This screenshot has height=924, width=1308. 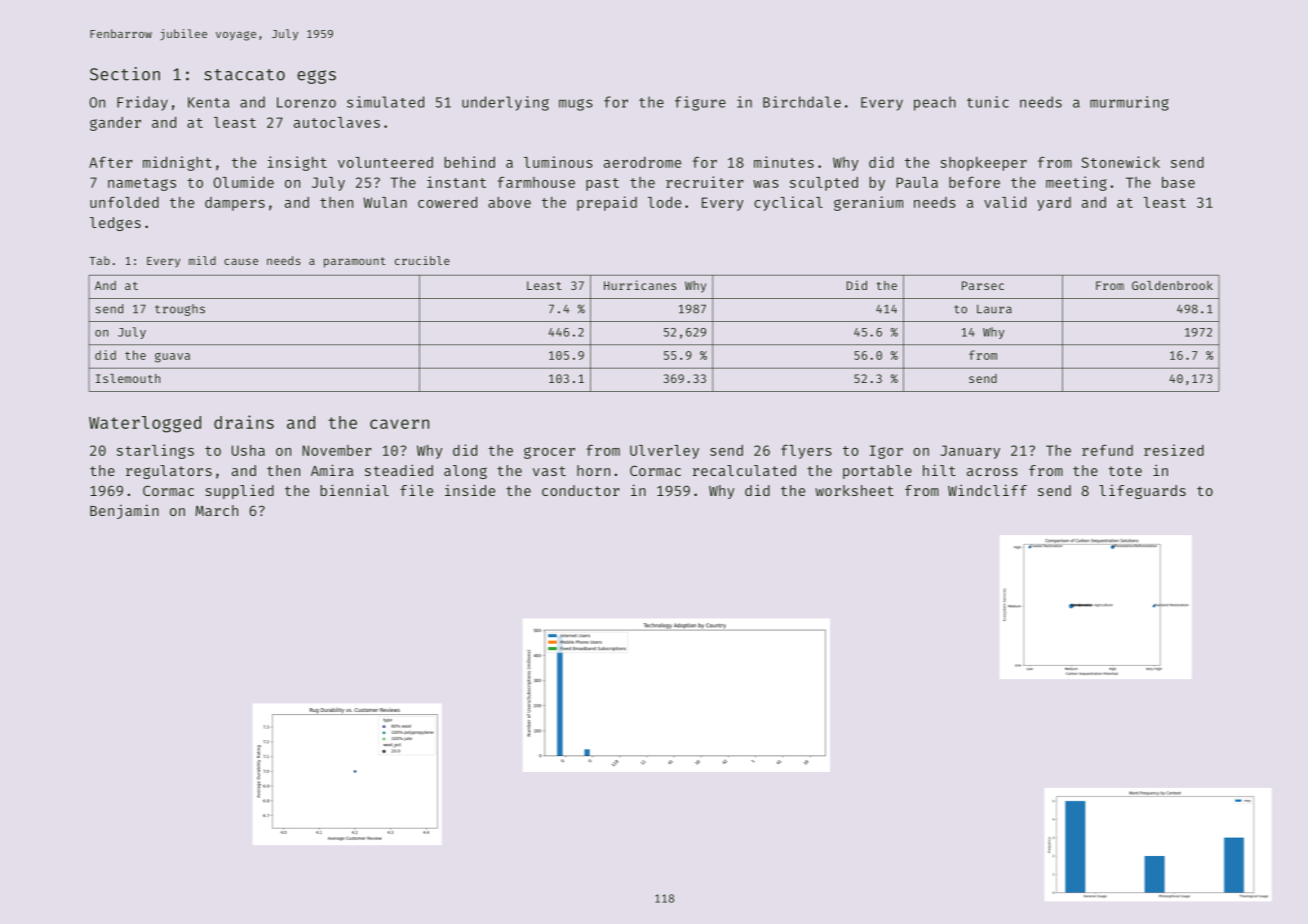 I want to click on tunic, so click(x=988, y=102).
